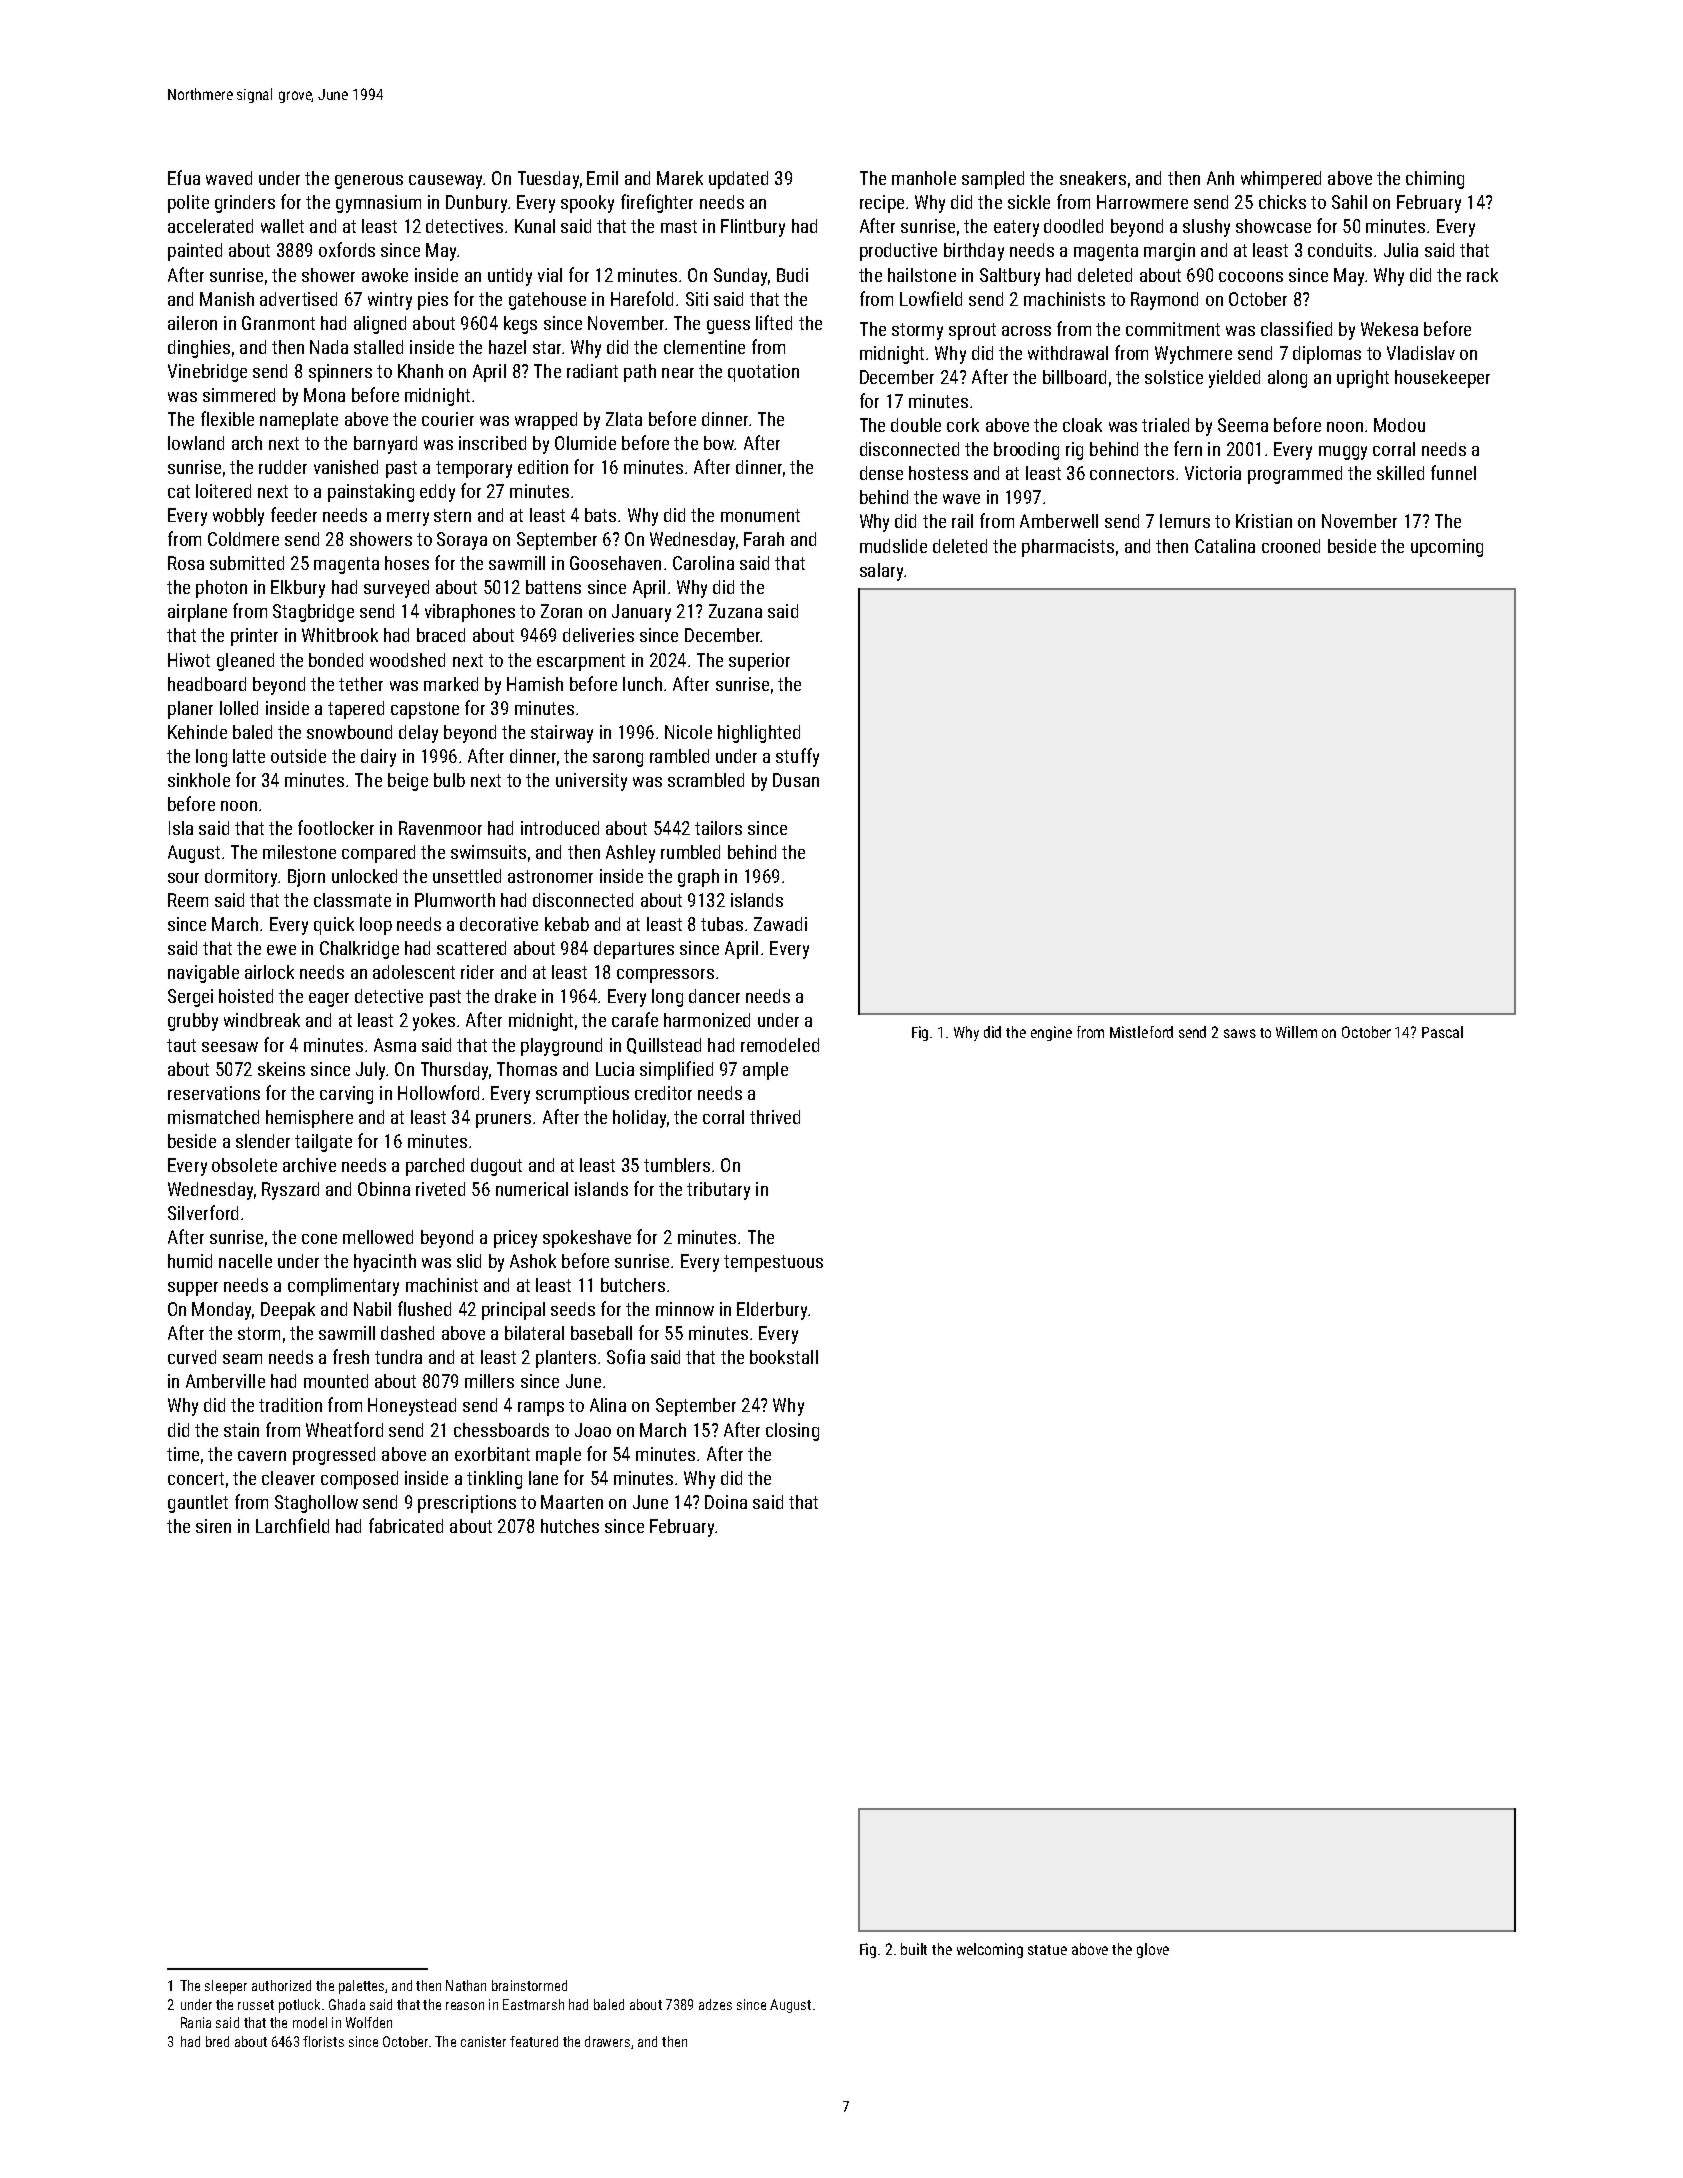  What do you see at coordinates (680, 178) in the screenshot?
I see `Marek` at bounding box center [680, 178].
